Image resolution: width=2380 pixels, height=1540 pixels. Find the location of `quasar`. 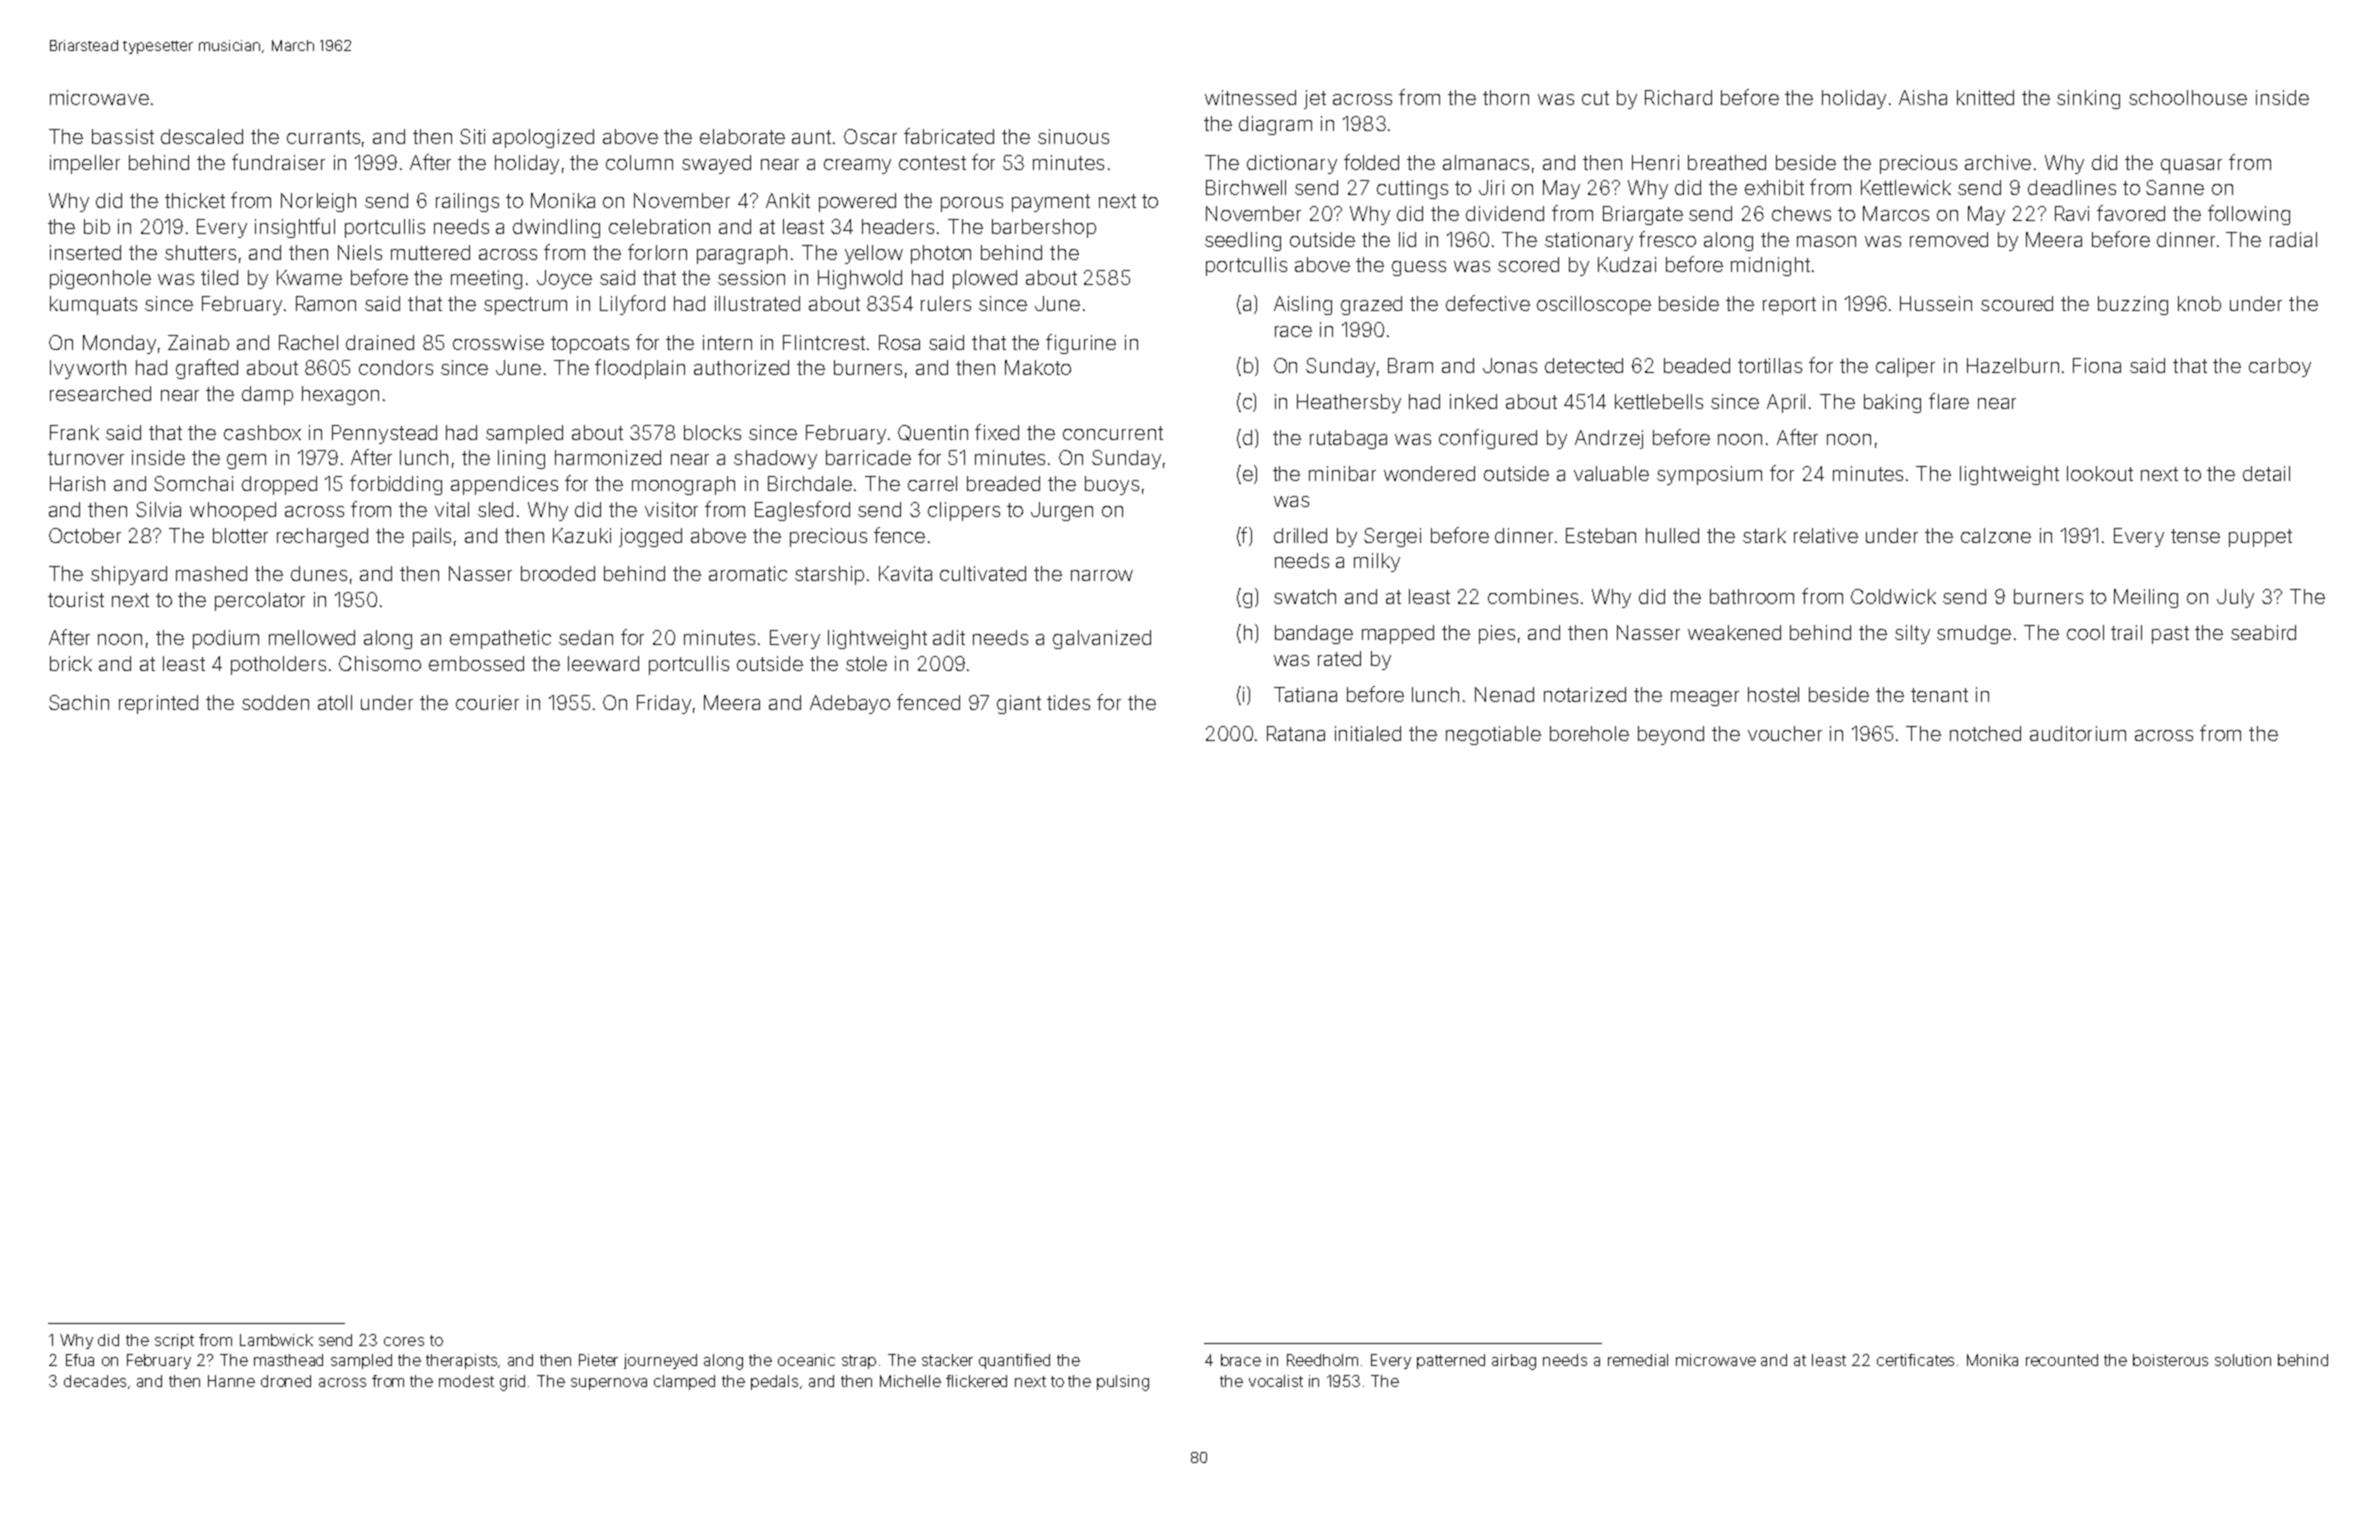

quasar is located at coordinates (2191, 166).
